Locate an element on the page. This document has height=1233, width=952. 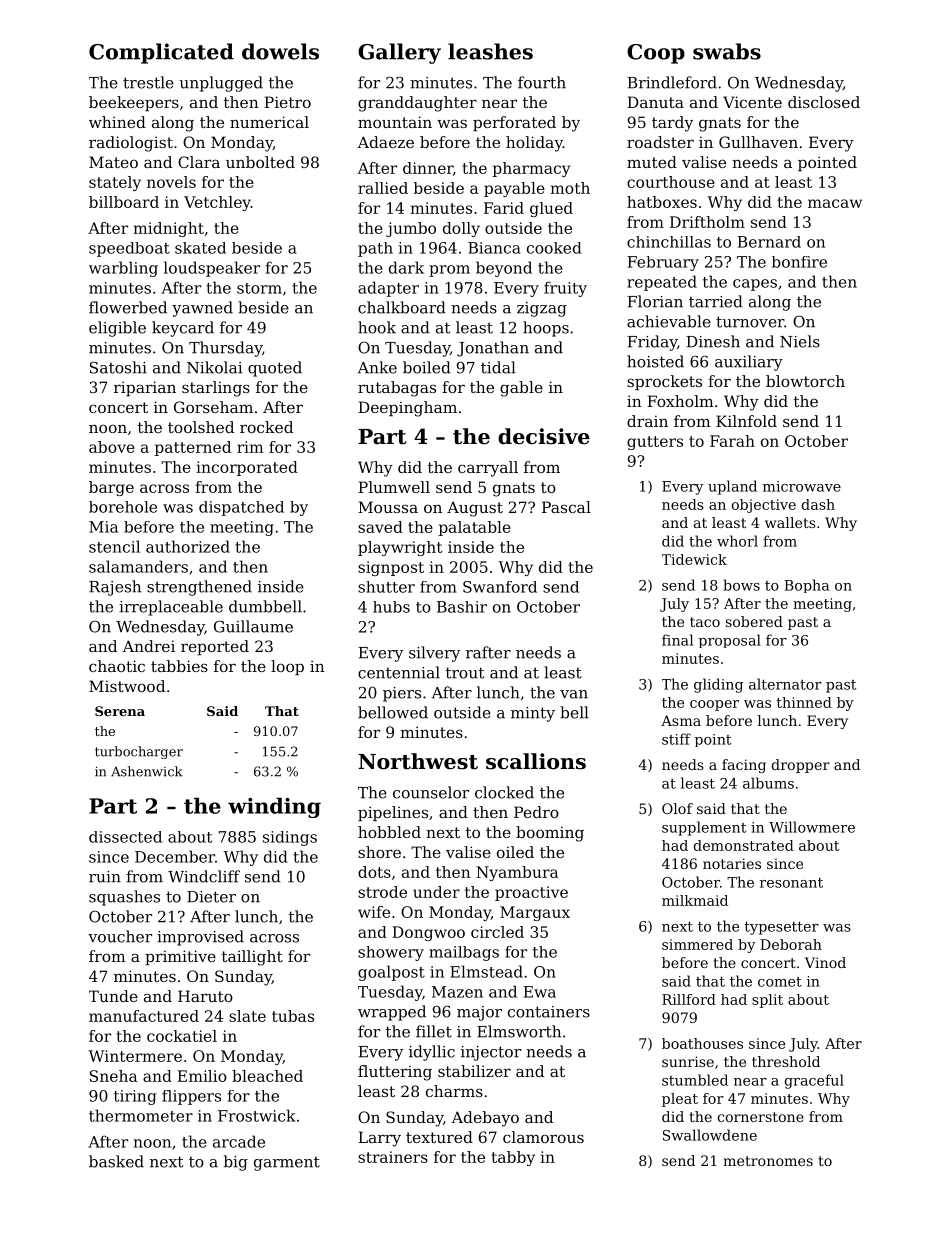
ruin is located at coordinates (105, 877).
